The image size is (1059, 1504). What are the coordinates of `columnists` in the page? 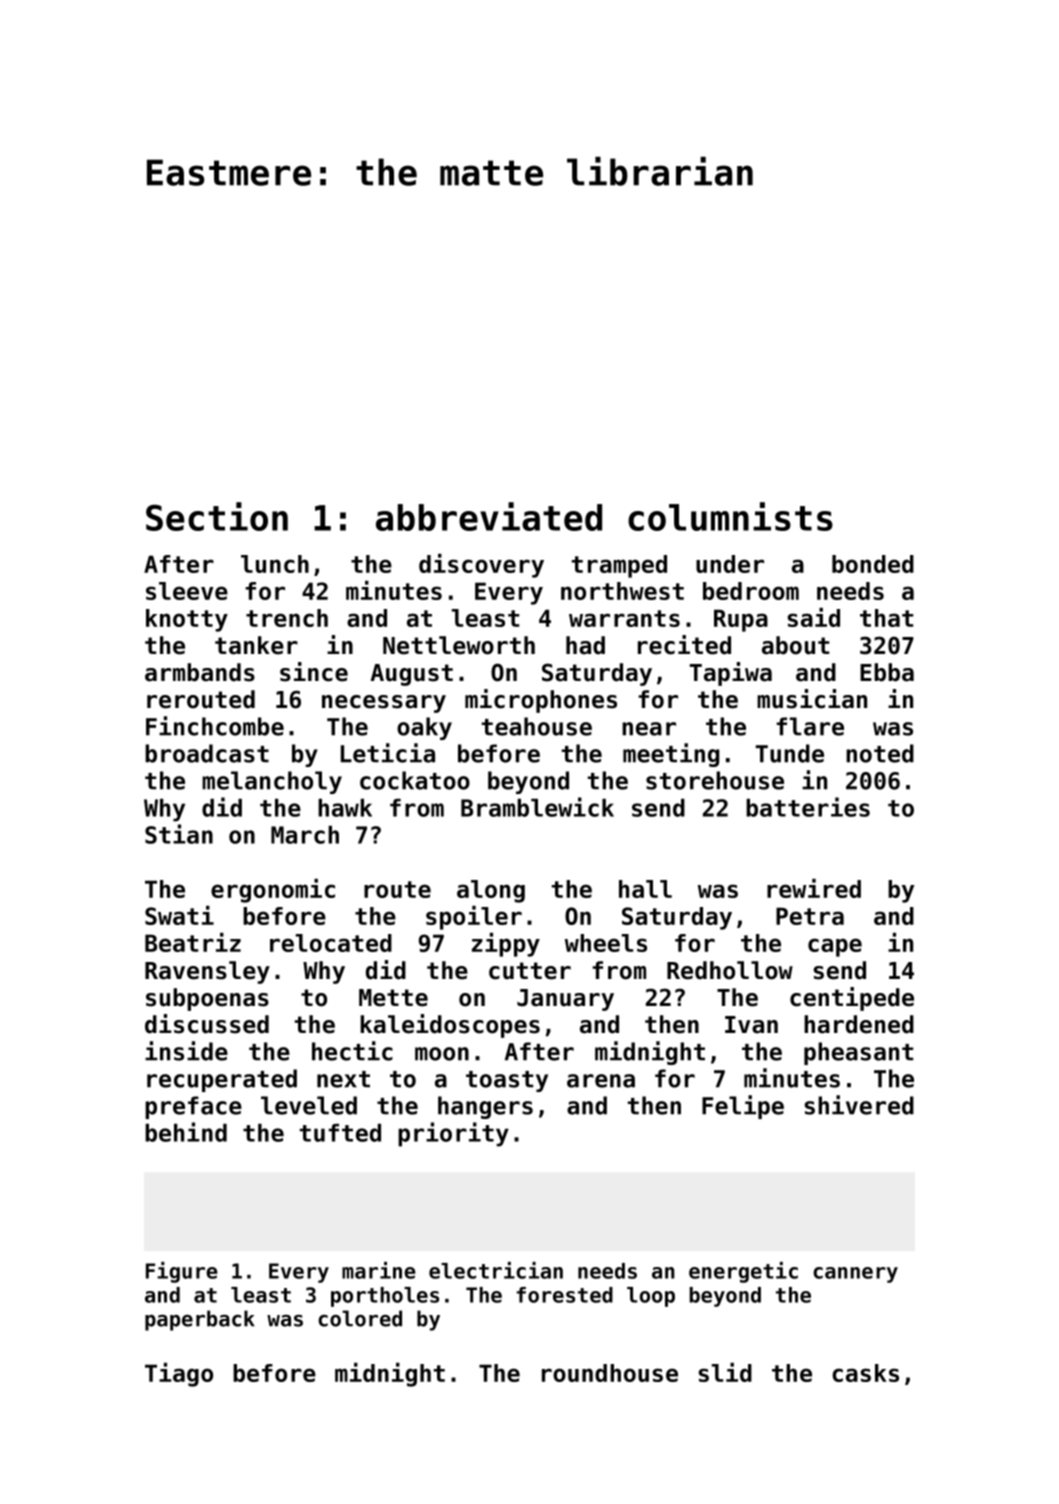 It's located at (730, 516).
